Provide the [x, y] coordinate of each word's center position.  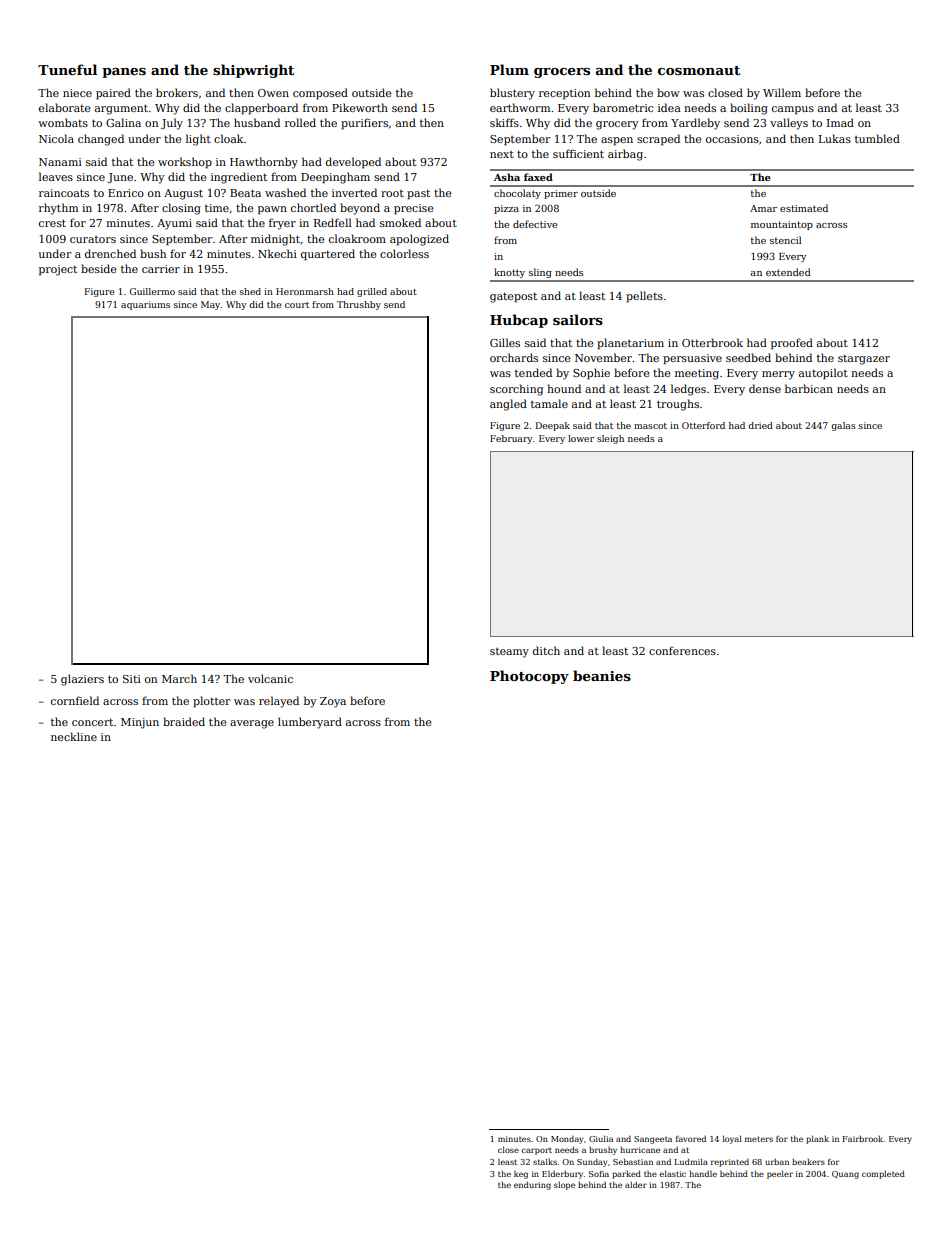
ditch [546, 650]
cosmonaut [699, 70]
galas [843, 426]
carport [536, 1151]
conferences [682, 650]
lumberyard [310, 723]
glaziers [82, 680]
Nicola [56, 138]
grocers [562, 73]
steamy [509, 653]
